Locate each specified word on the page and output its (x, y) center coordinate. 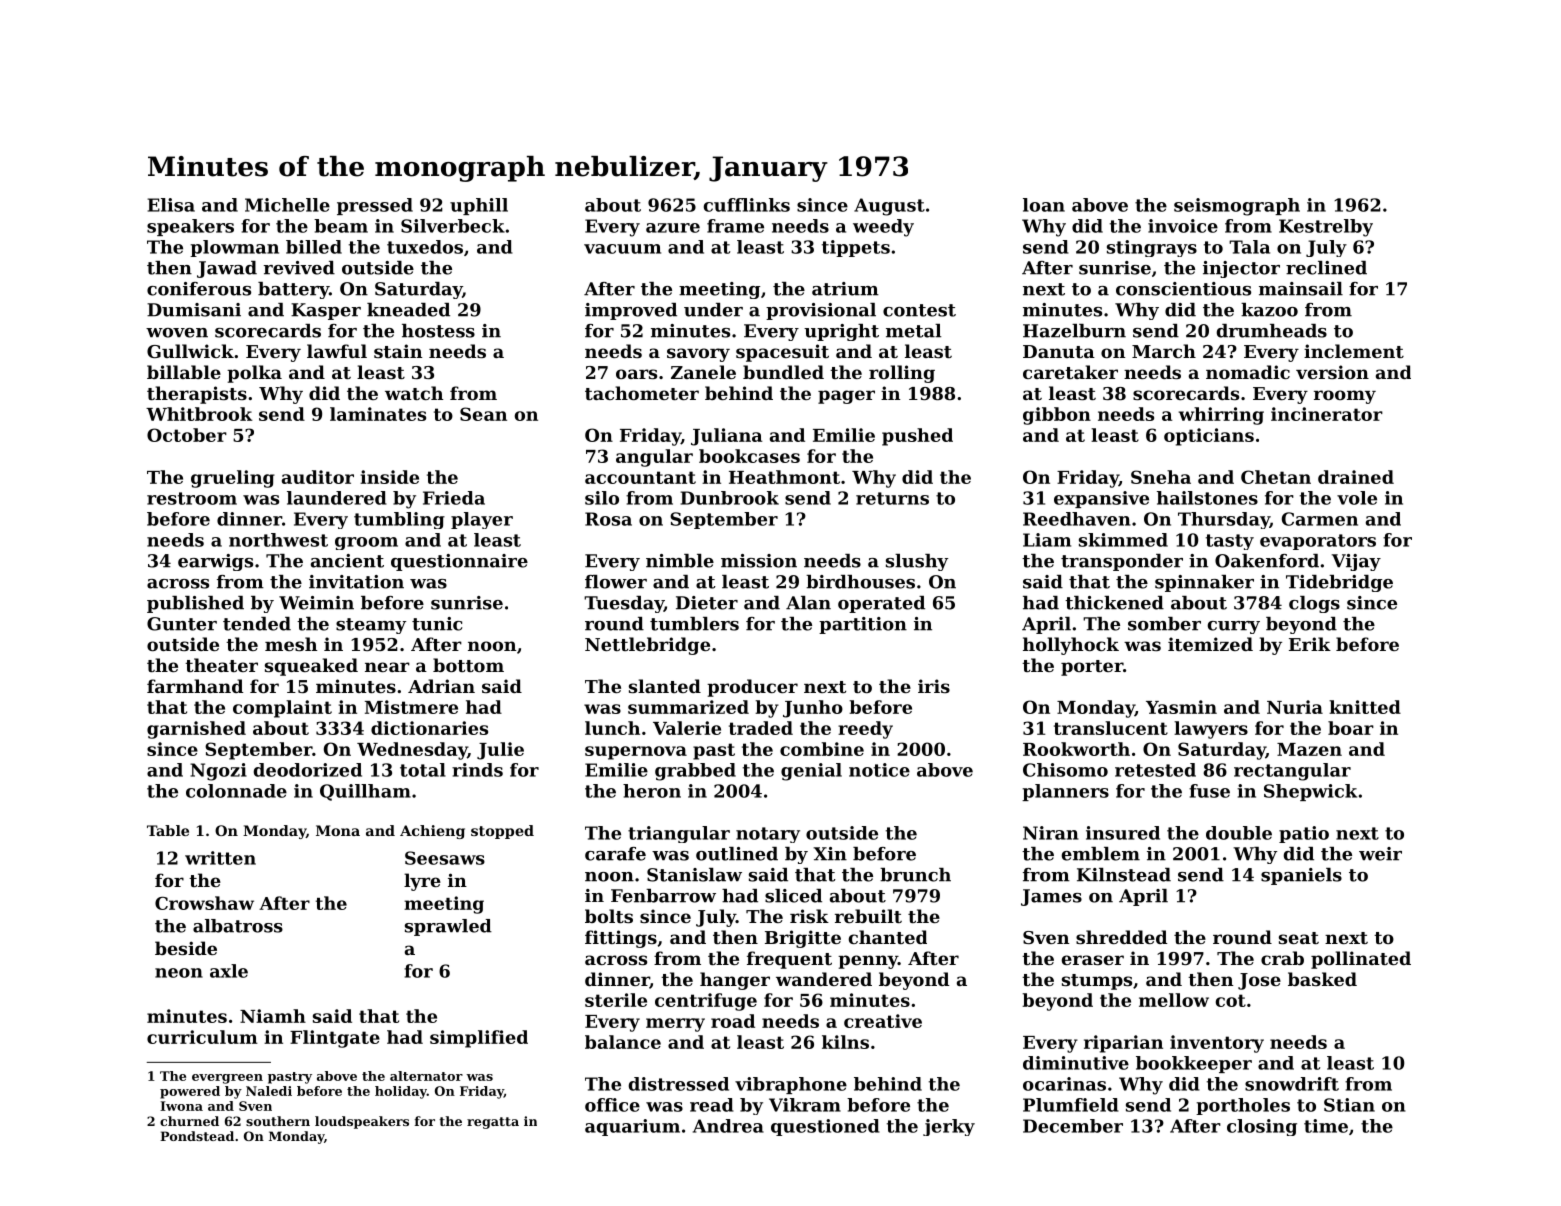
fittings (621, 939)
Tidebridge (1339, 583)
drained (1356, 477)
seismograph (1237, 207)
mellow (1174, 1000)
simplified (479, 1039)
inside (389, 477)
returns (892, 498)
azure (673, 228)
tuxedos (425, 247)
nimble (680, 561)
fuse (1209, 791)
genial (811, 772)
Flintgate (335, 1039)
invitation (356, 582)
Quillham (365, 792)
